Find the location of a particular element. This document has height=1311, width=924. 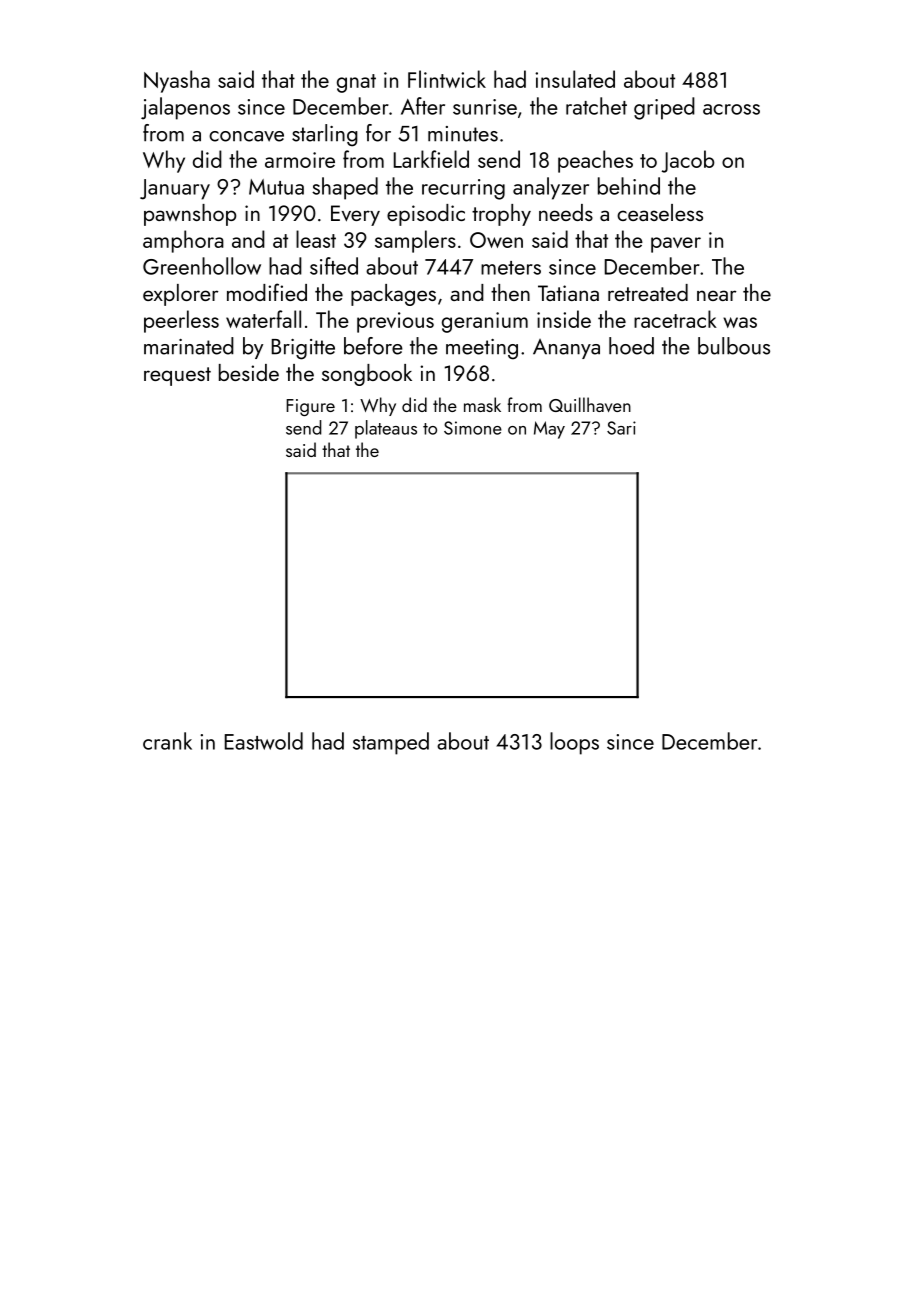

pawnshop is located at coordinates (190, 215).
